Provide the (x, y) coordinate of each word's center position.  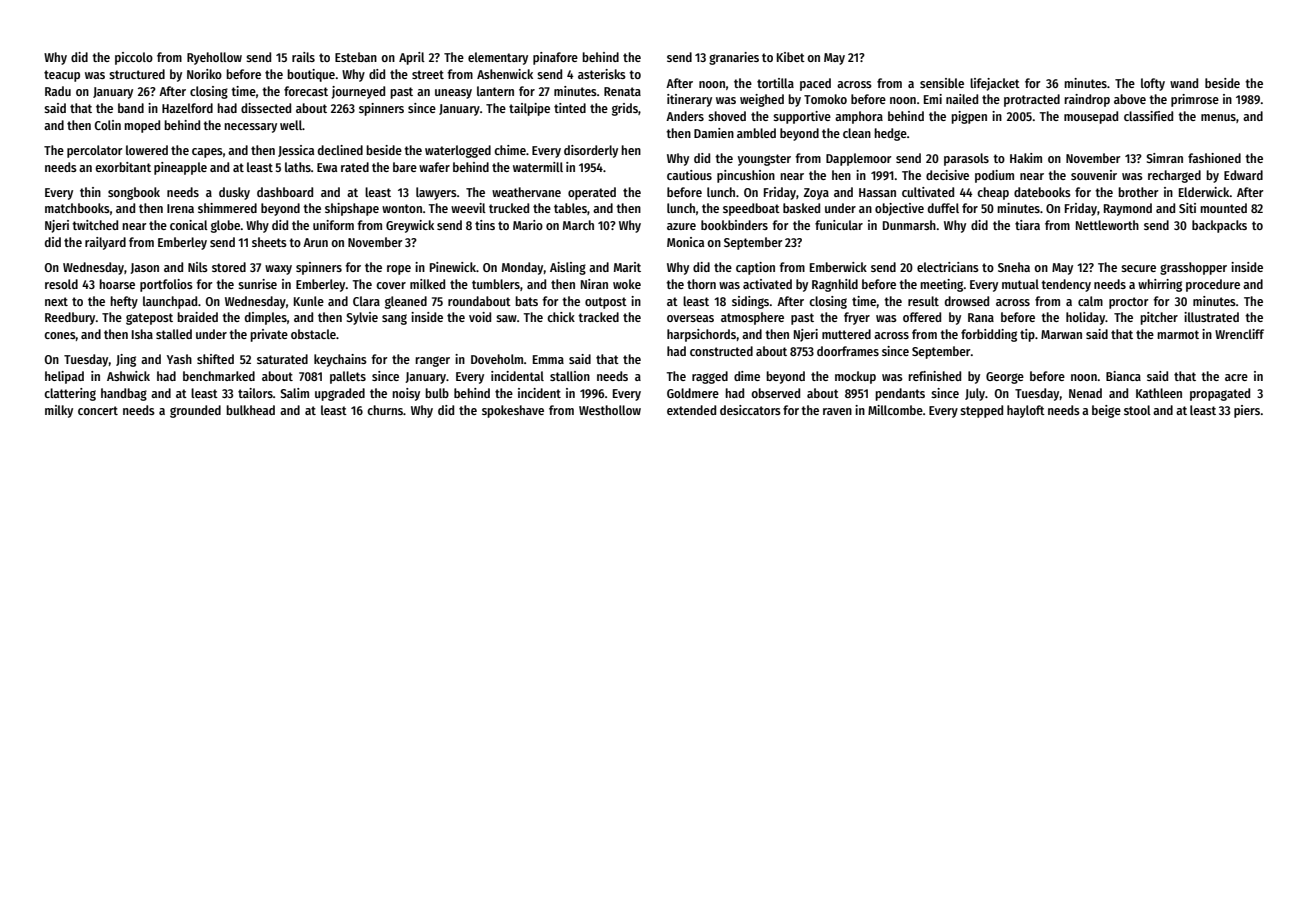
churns (385, 410)
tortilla (775, 83)
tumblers (496, 284)
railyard (105, 243)
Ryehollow (214, 58)
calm (1090, 301)
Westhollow (610, 410)
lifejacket (995, 84)
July (975, 394)
